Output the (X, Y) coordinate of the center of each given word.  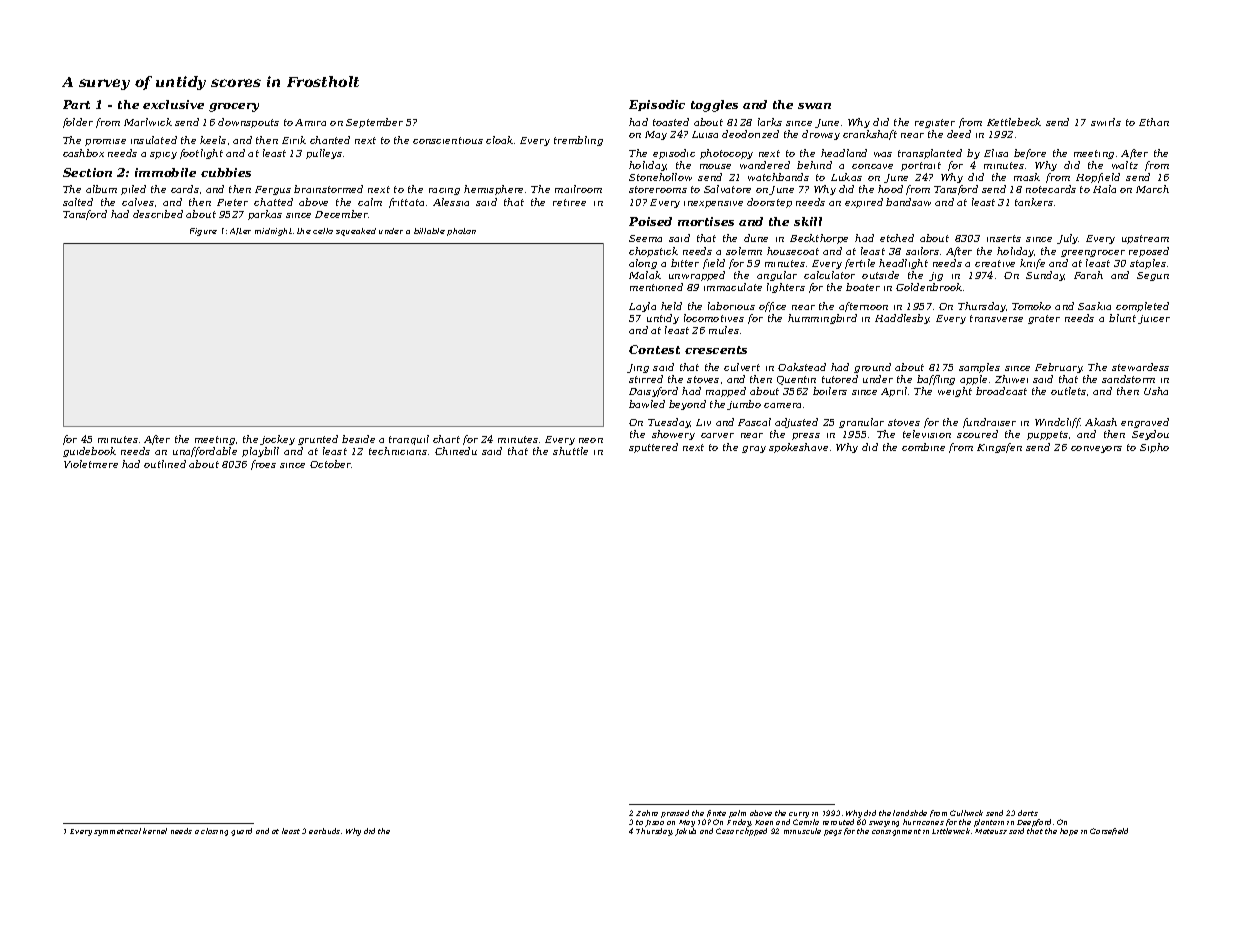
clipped (753, 832)
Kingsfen (999, 448)
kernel (155, 831)
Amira (310, 122)
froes (263, 465)
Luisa (705, 134)
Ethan (1154, 122)
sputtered (653, 448)
